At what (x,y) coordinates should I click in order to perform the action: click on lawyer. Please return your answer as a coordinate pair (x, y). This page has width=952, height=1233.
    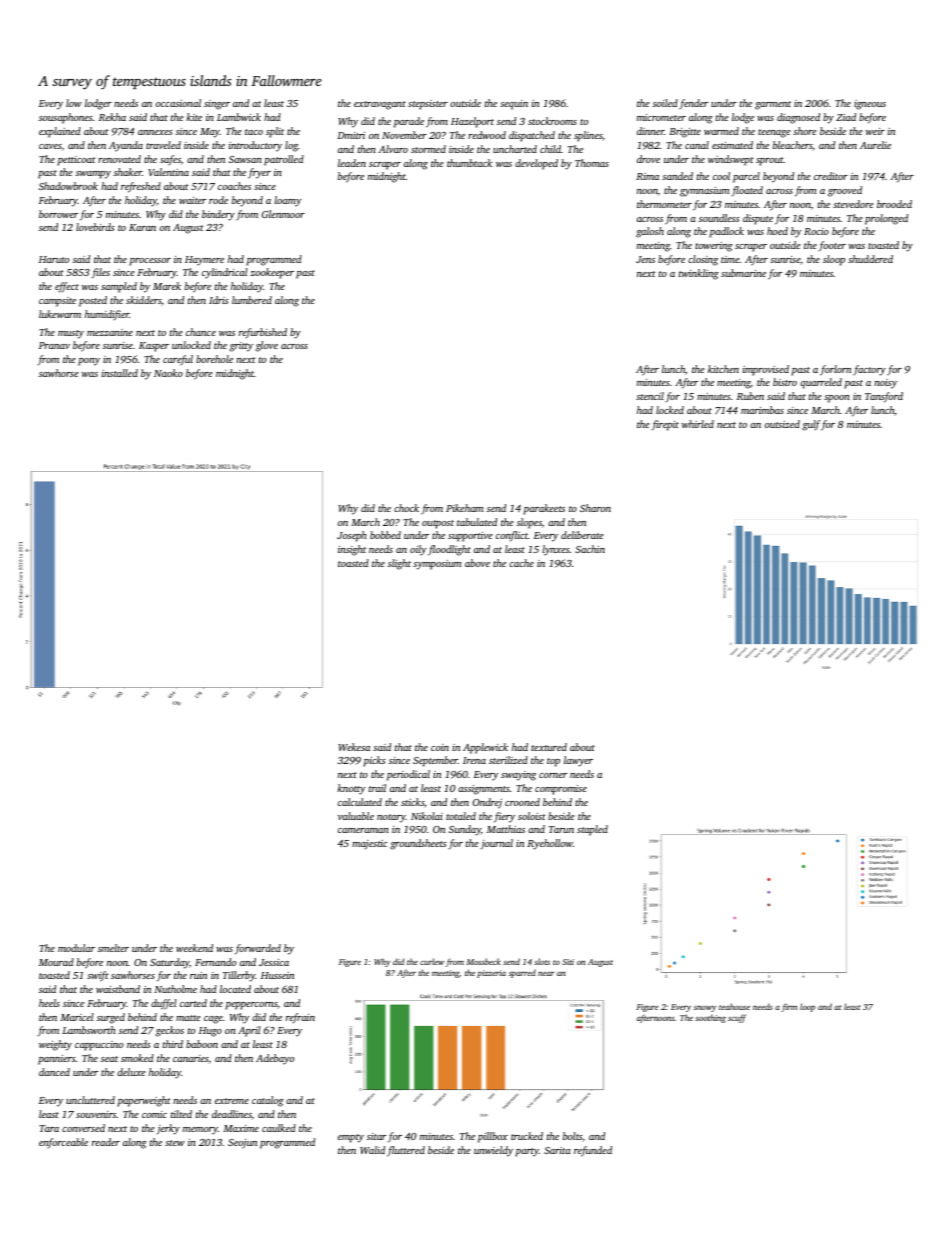
    Looking at the image, I should click on (578, 761).
